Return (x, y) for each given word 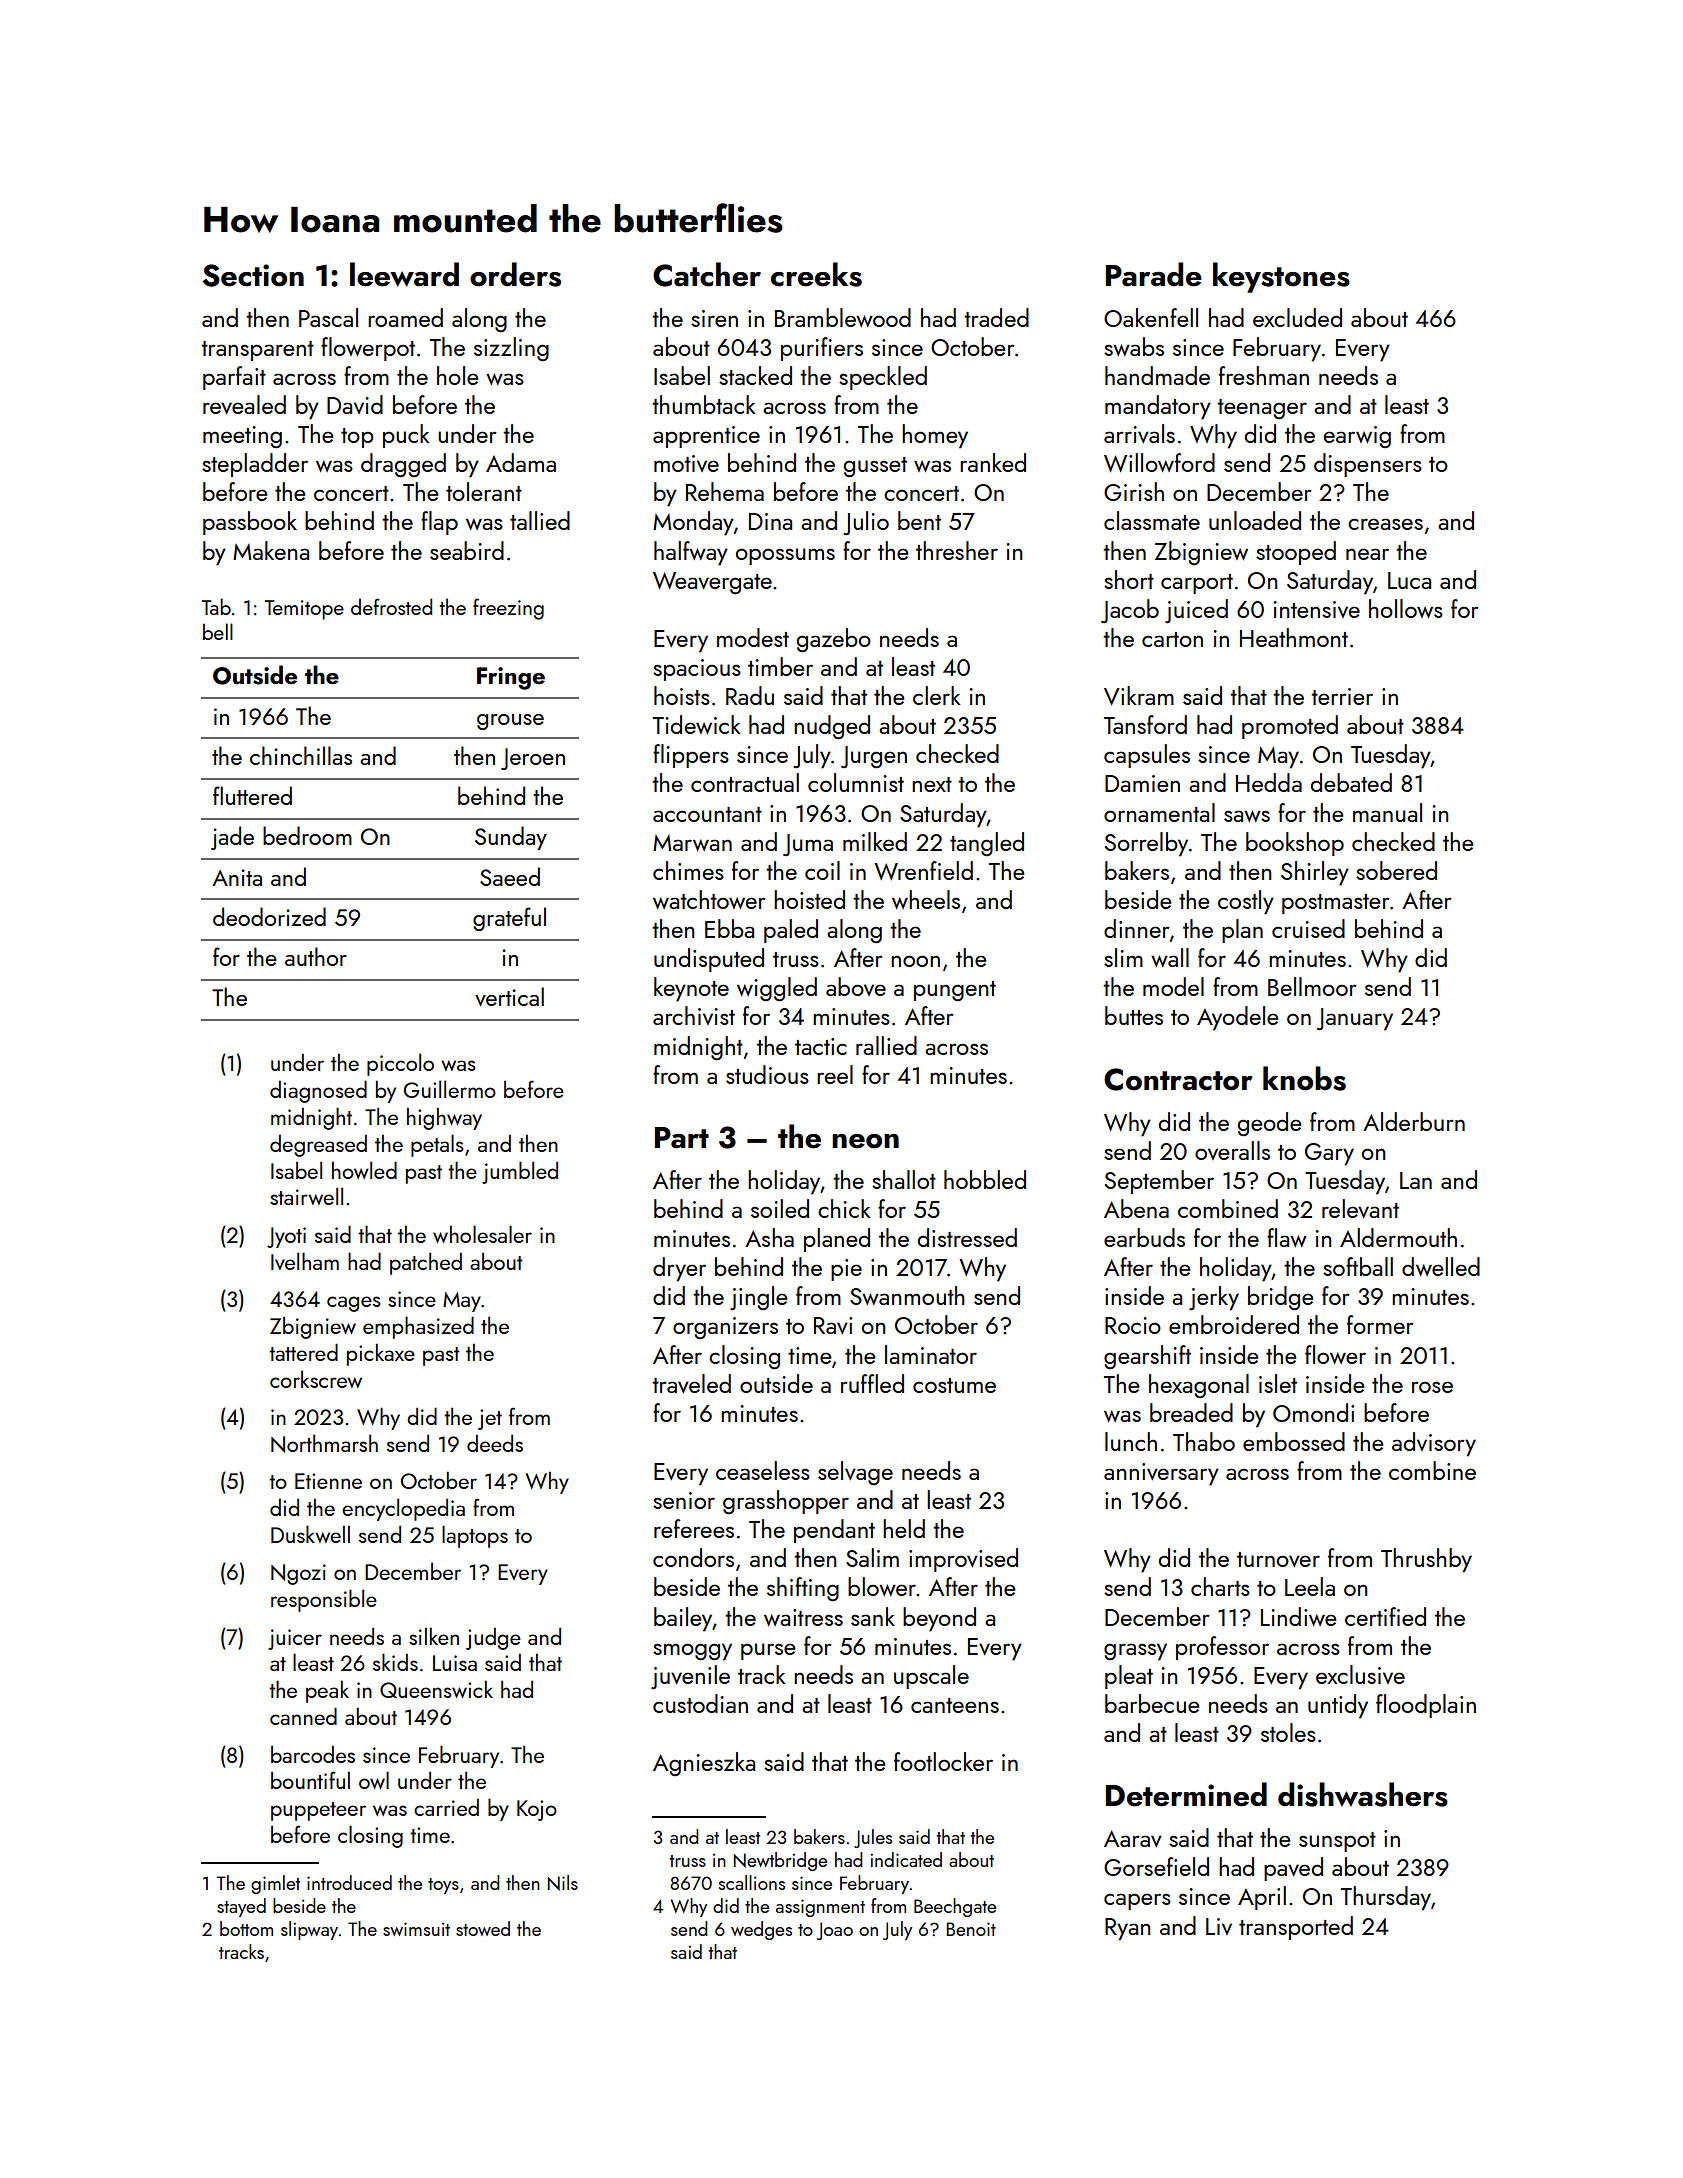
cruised (1308, 928)
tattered (303, 1352)
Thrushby (1426, 1560)
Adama (521, 462)
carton (1172, 639)
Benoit (971, 1929)
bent (919, 520)
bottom (246, 1928)
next (932, 784)
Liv (1219, 1926)
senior (684, 1500)
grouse (510, 722)
